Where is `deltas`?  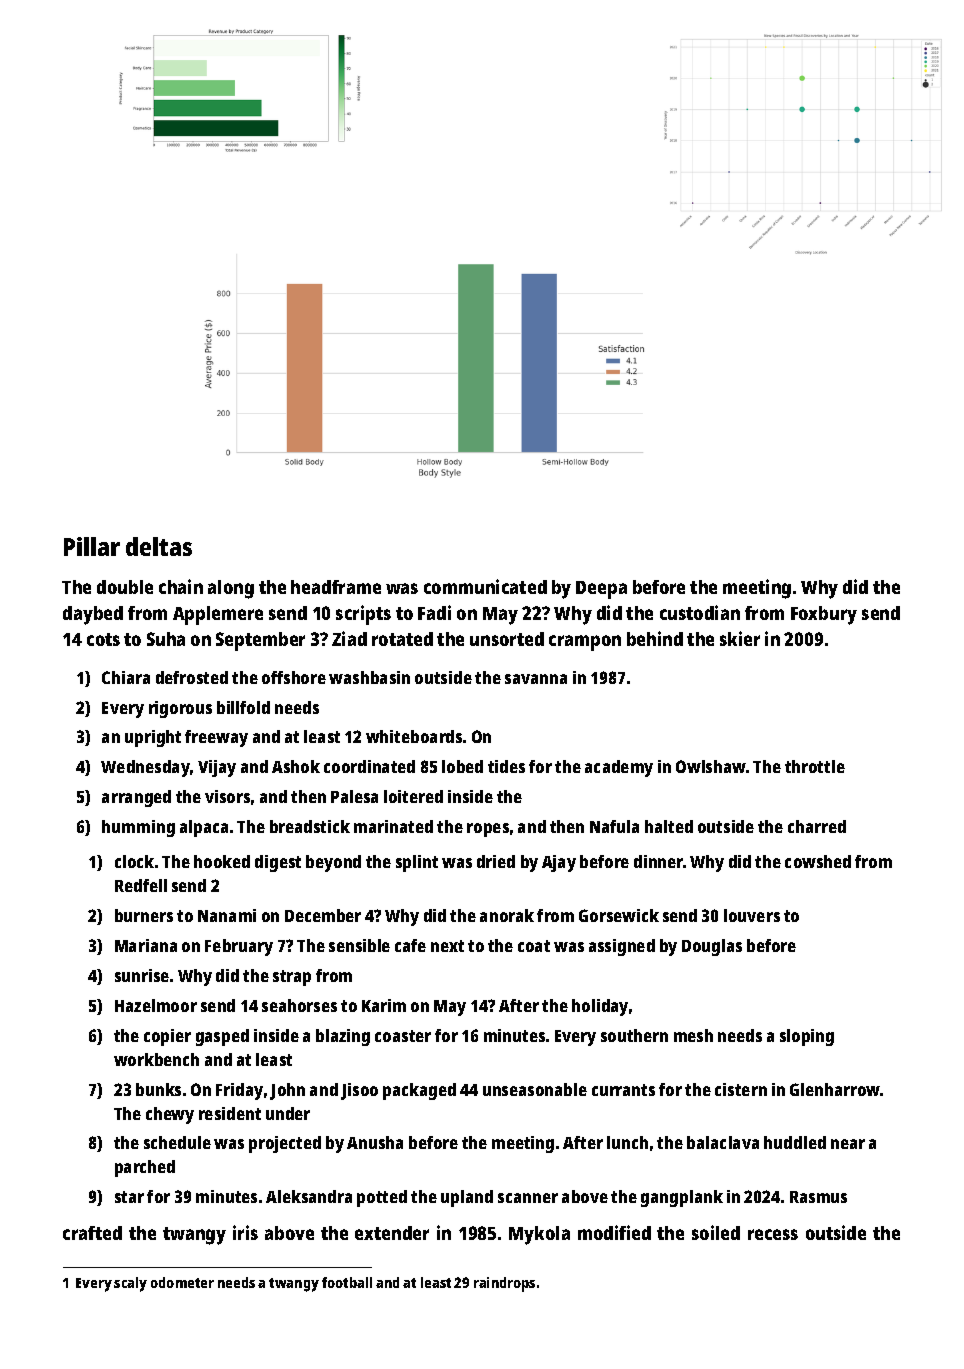
deltas is located at coordinates (159, 546).
